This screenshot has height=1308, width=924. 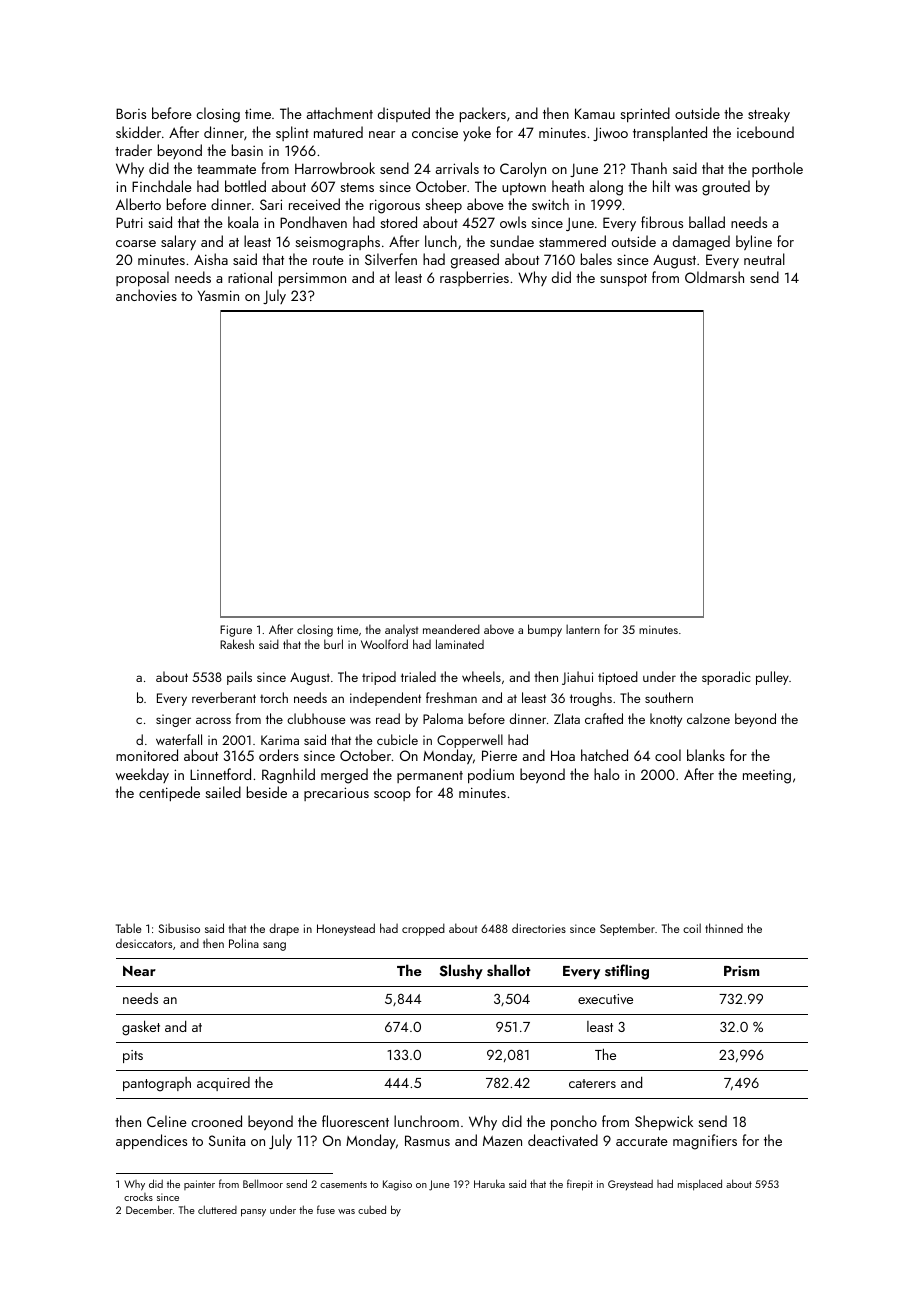 I want to click on Boris, so click(x=131, y=113).
